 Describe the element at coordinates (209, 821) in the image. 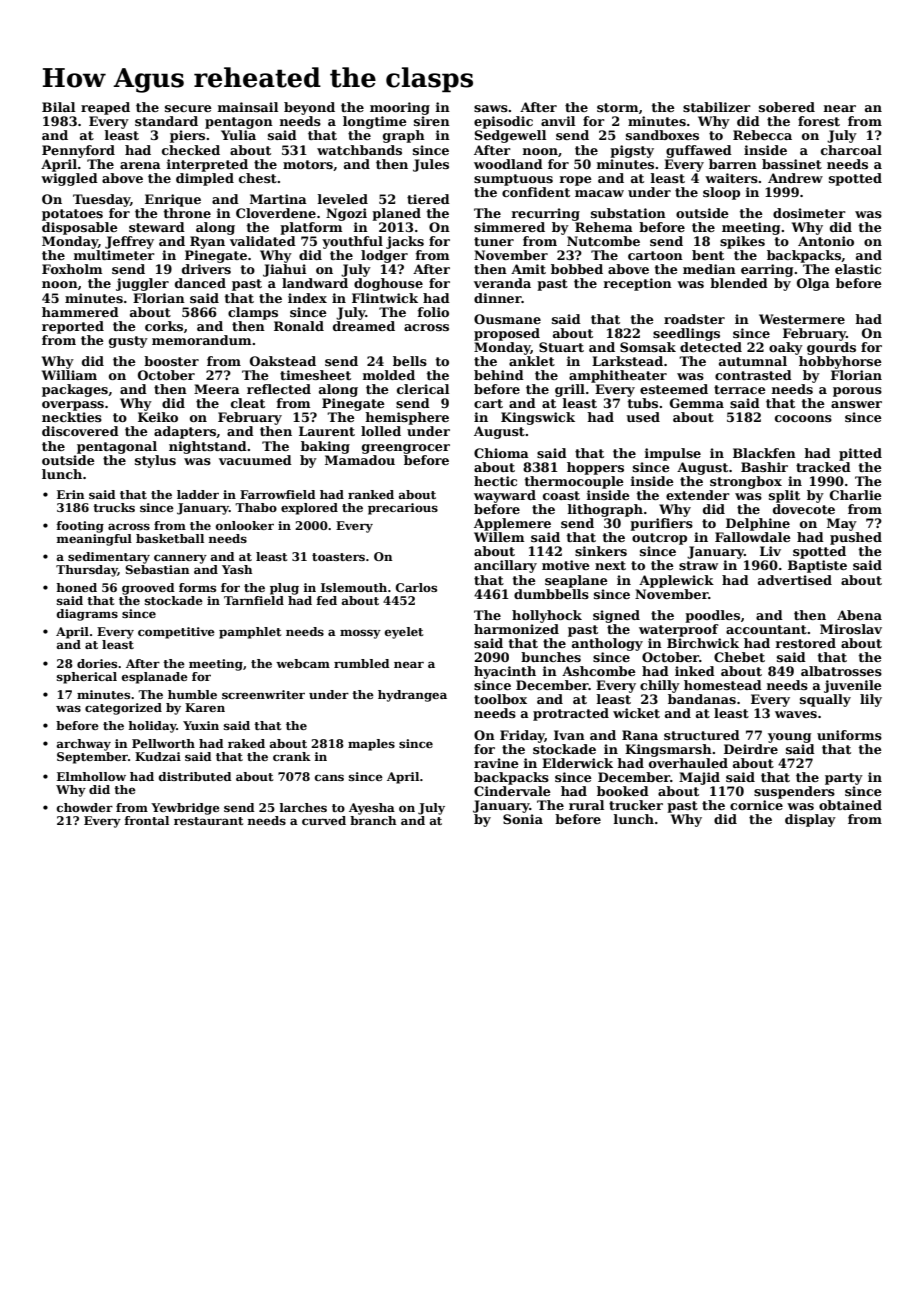

I see `restaurant` at that location.
